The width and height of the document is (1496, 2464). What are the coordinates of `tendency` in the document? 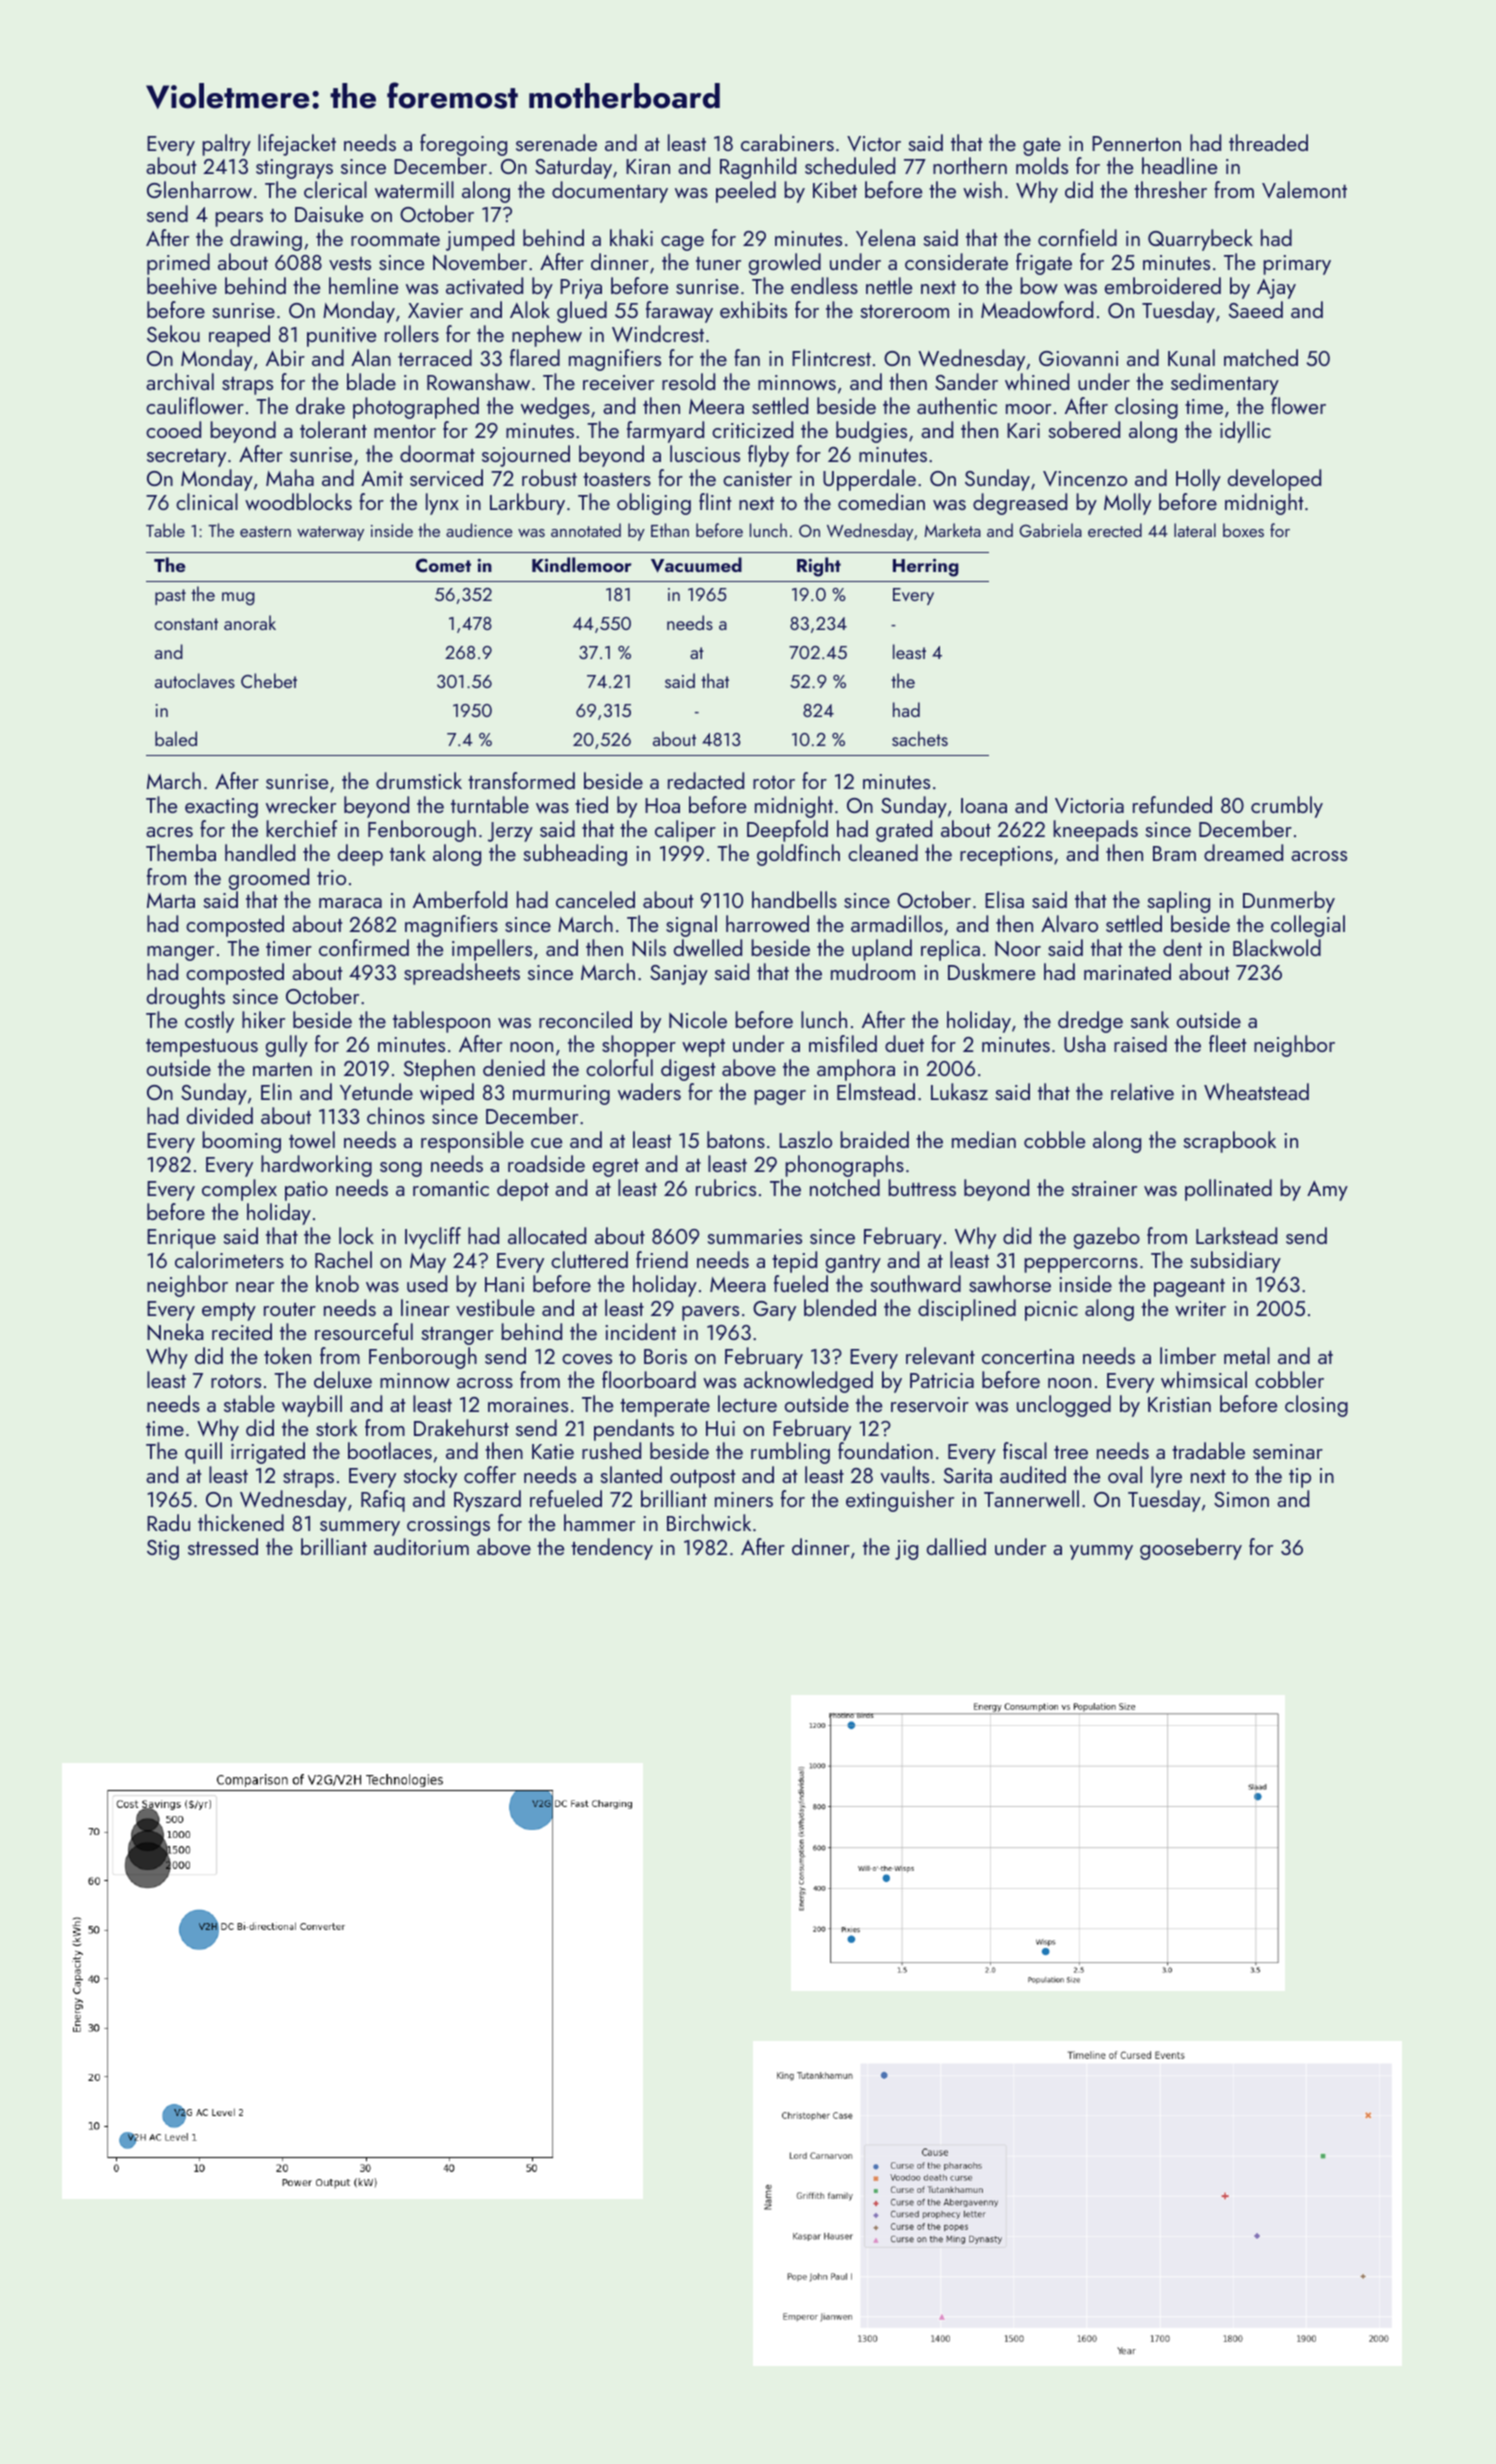 It's located at (612, 1549).
